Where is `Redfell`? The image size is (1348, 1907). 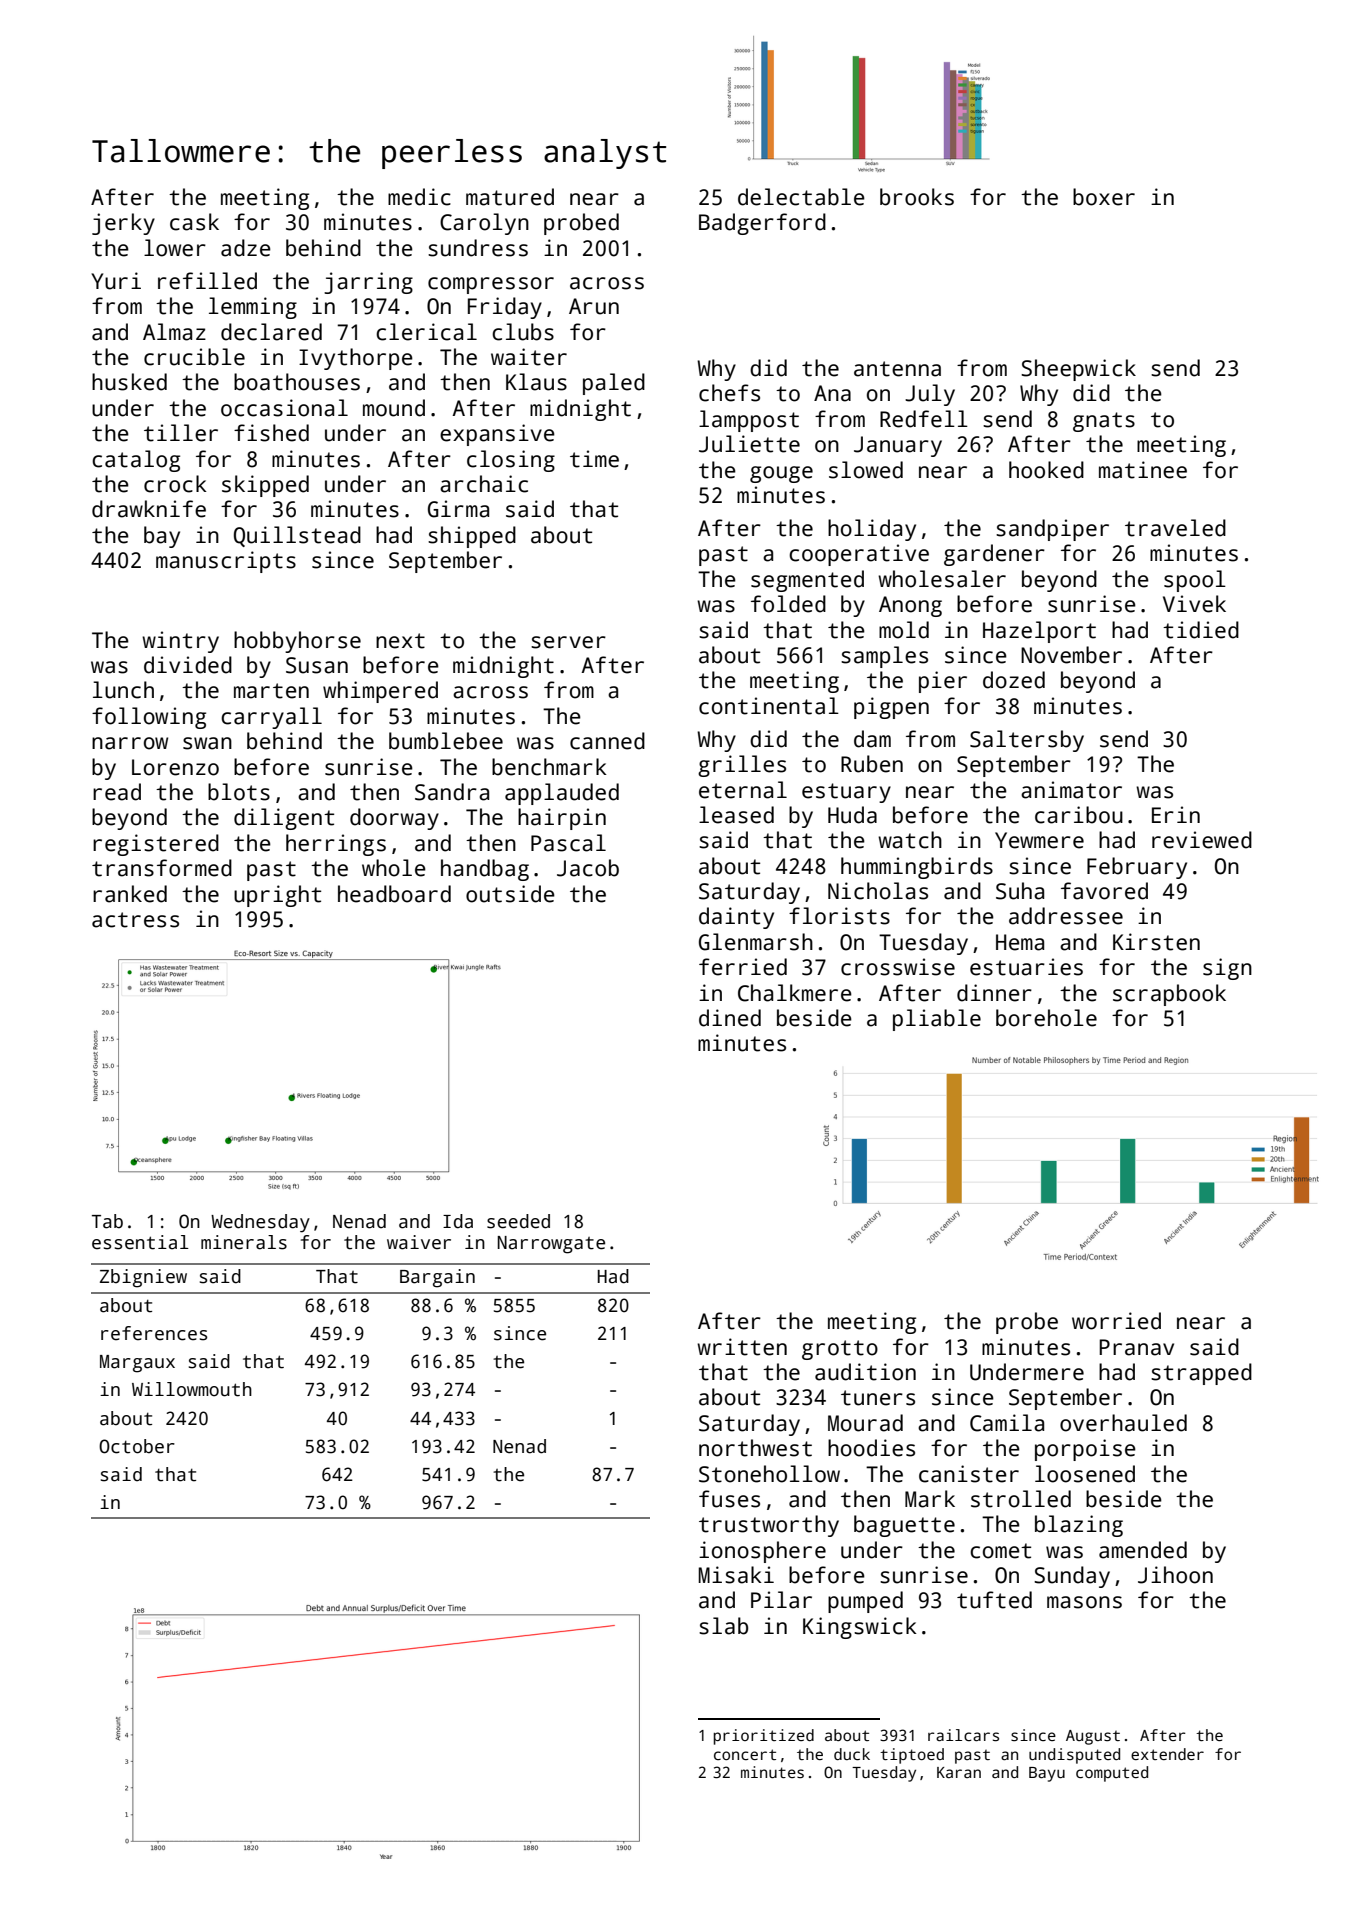 Redfell is located at coordinates (924, 419).
